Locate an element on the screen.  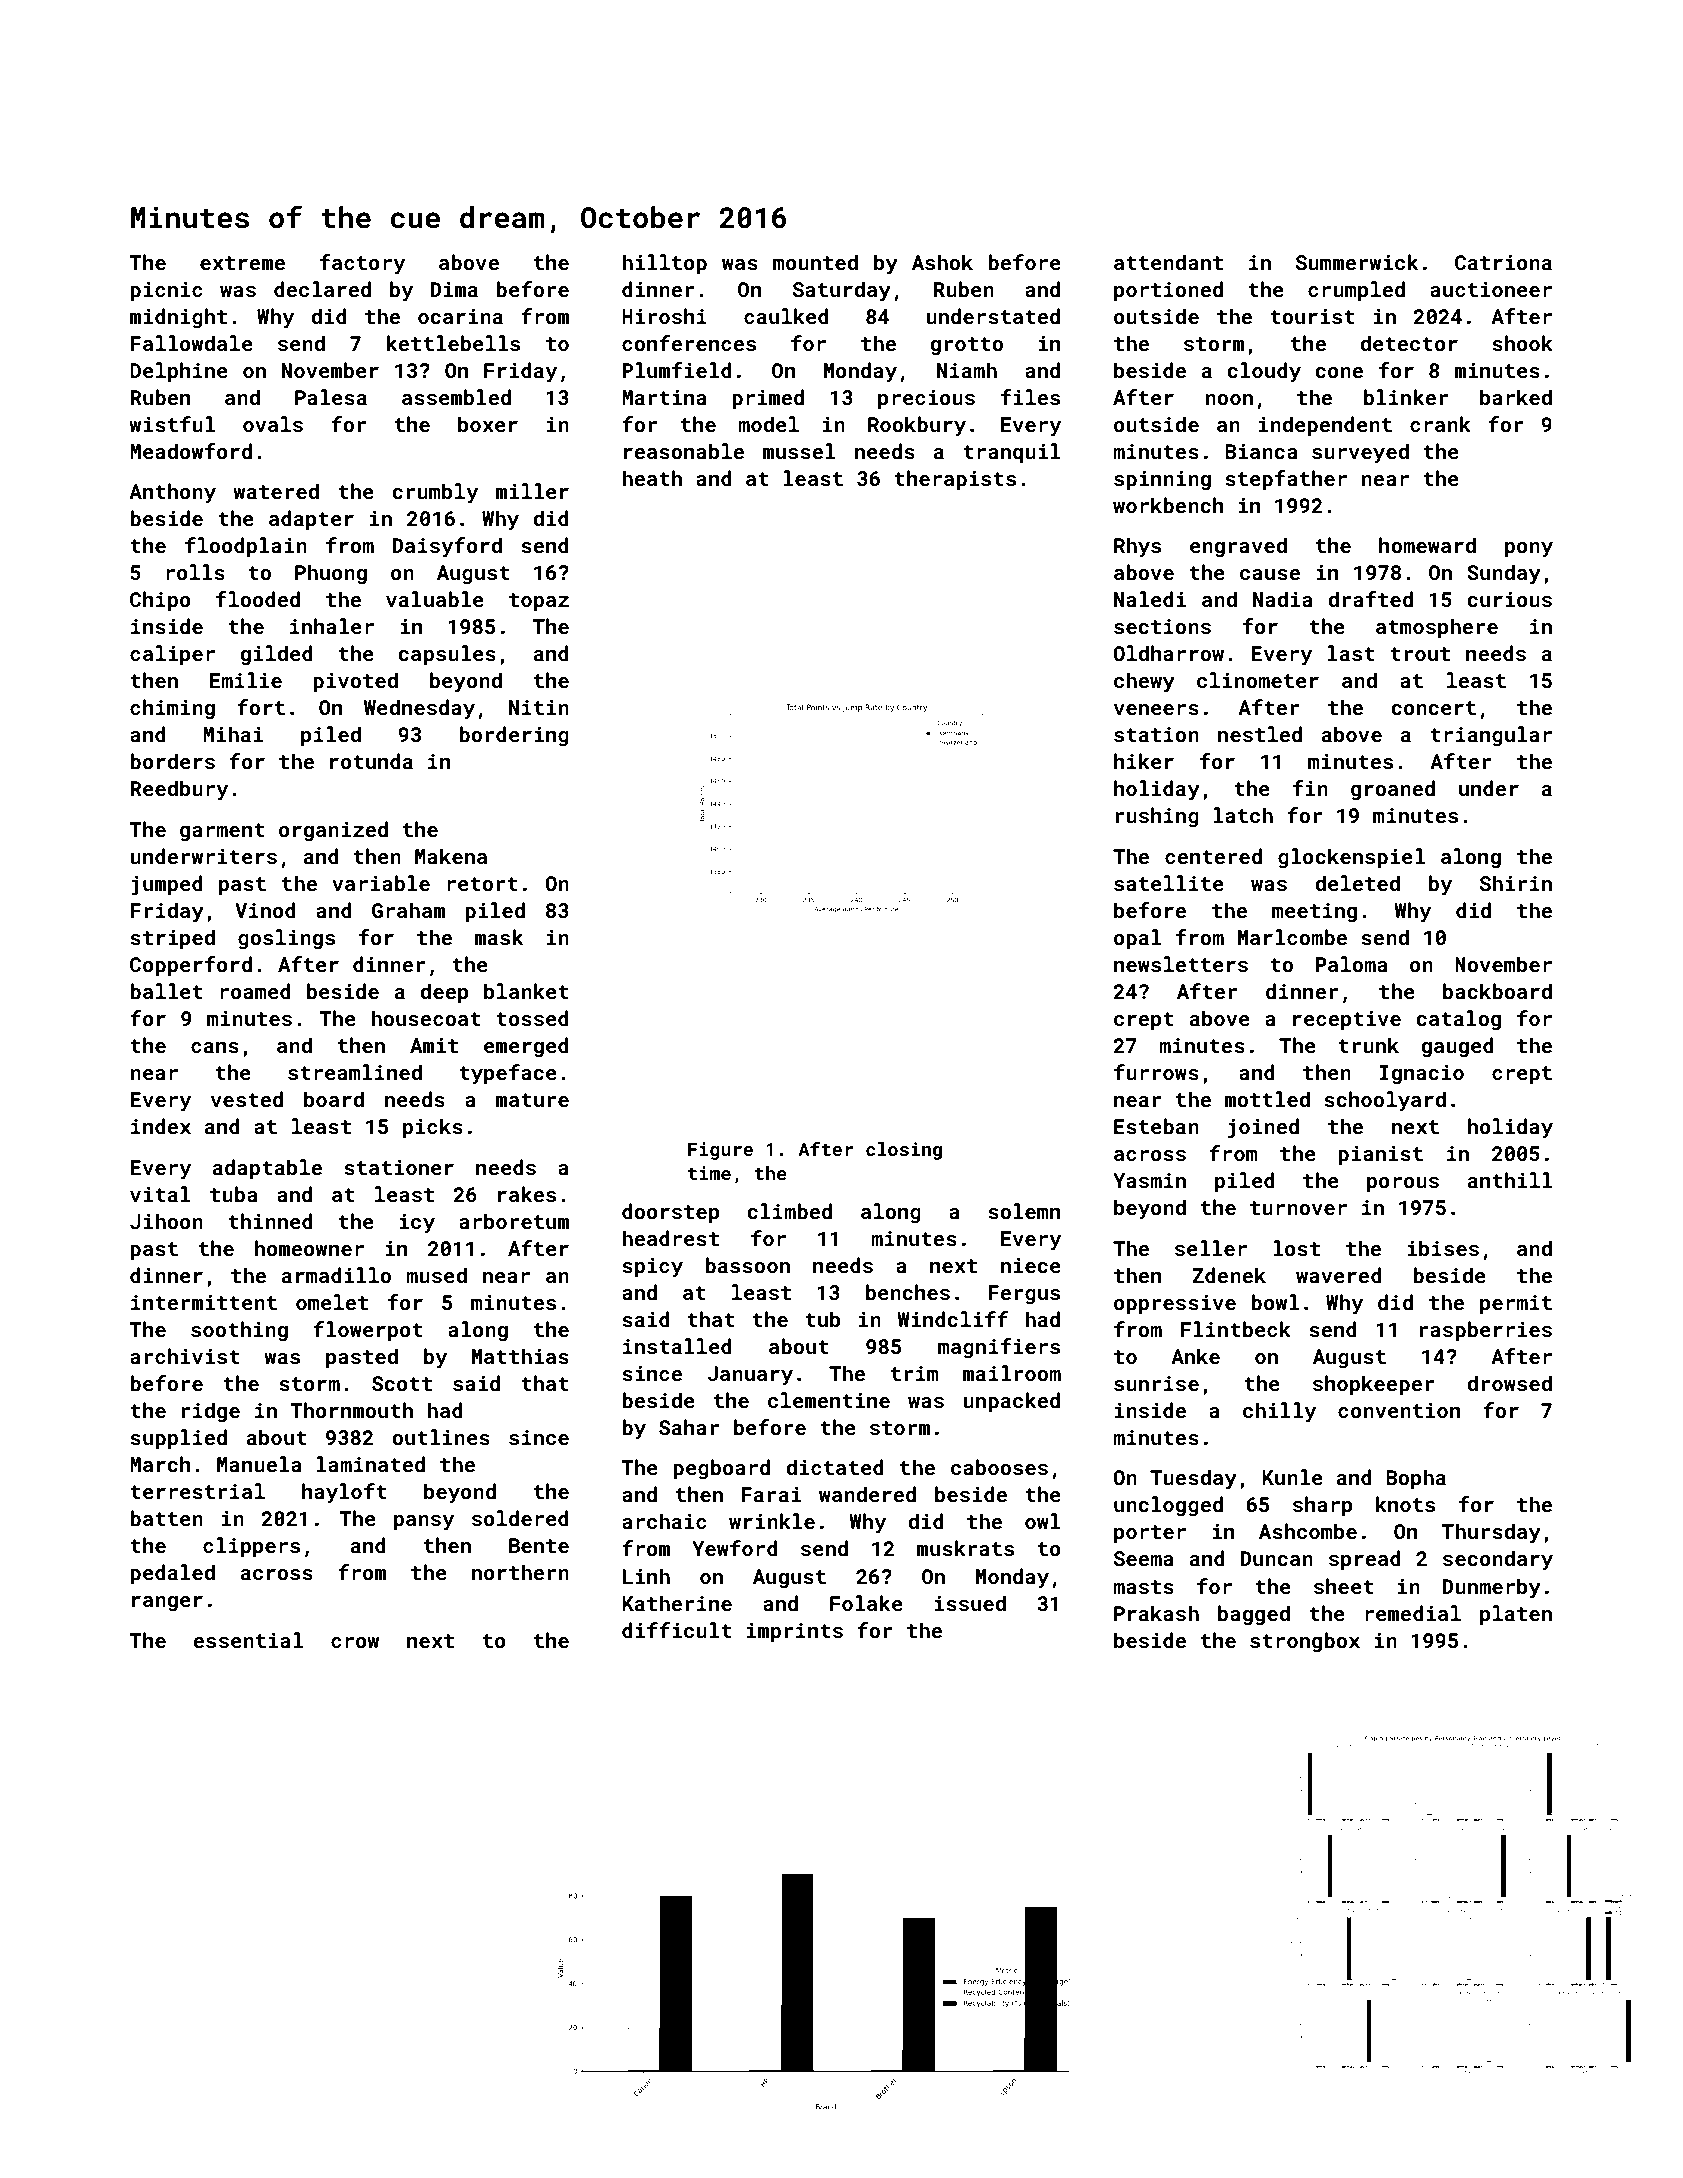
rotunda is located at coordinates (371, 761).
